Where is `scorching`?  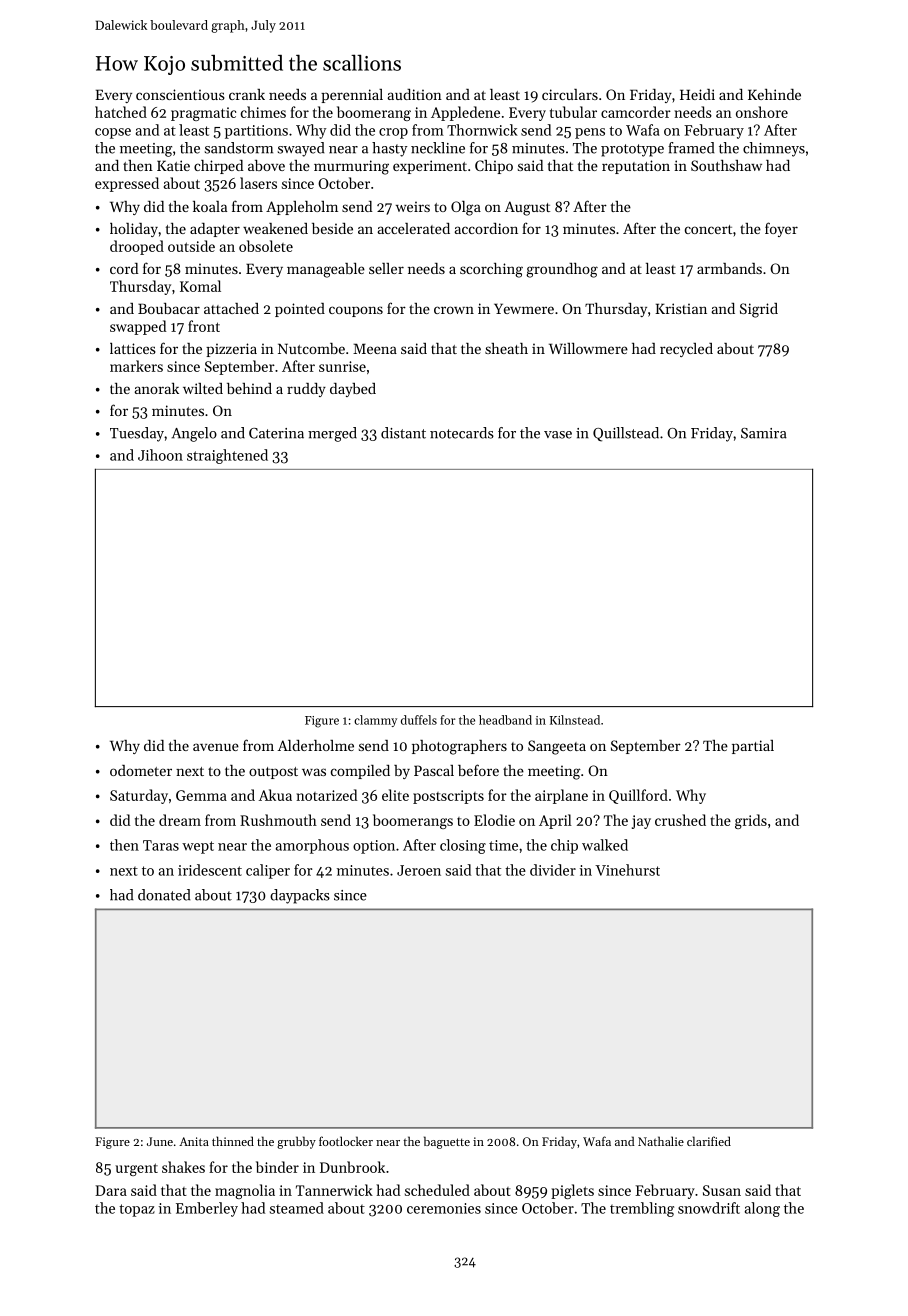 scorching is located at coordinates (491, 270).
